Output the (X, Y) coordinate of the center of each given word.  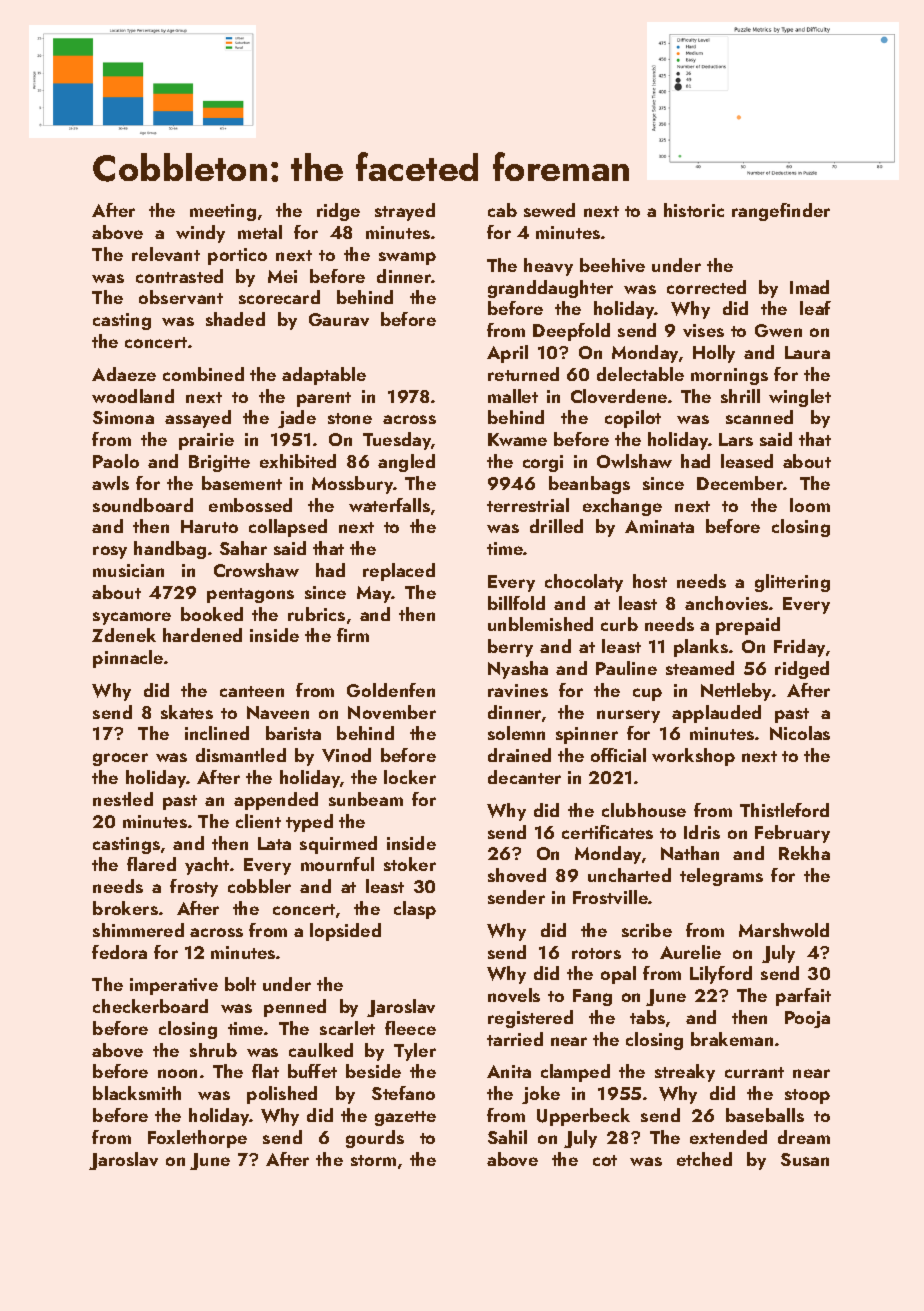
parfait (803, 997)
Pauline (626, 668)
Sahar (243, 548)
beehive (612, 265)
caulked (321, 1050)
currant (754, 1072)
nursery (628, 716)
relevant (166, 254)
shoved (517, 875)
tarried (515, 1039)
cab (502, 210)
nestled (123, 799)
